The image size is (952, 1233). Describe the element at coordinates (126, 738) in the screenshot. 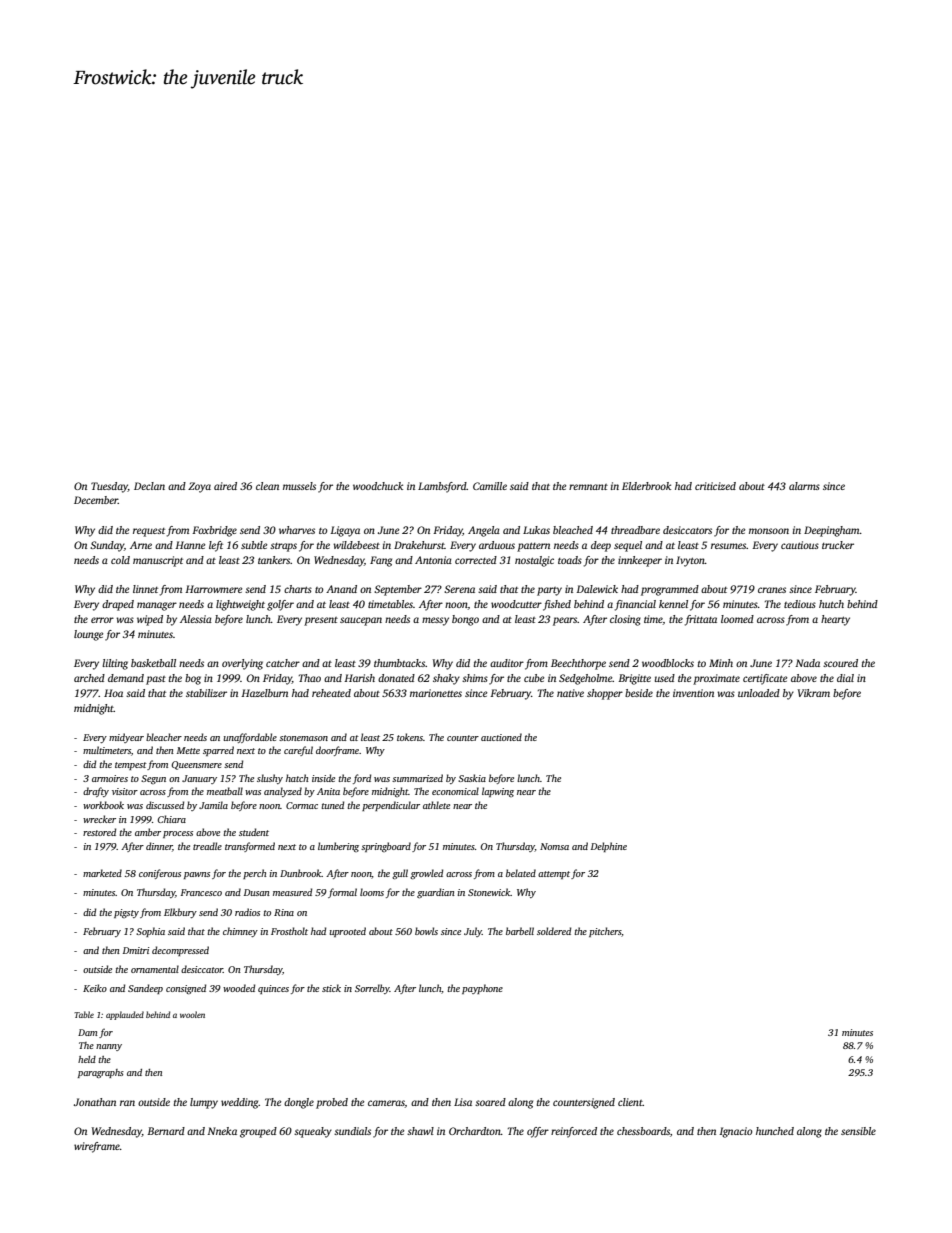

I see `midyear` at that location.
